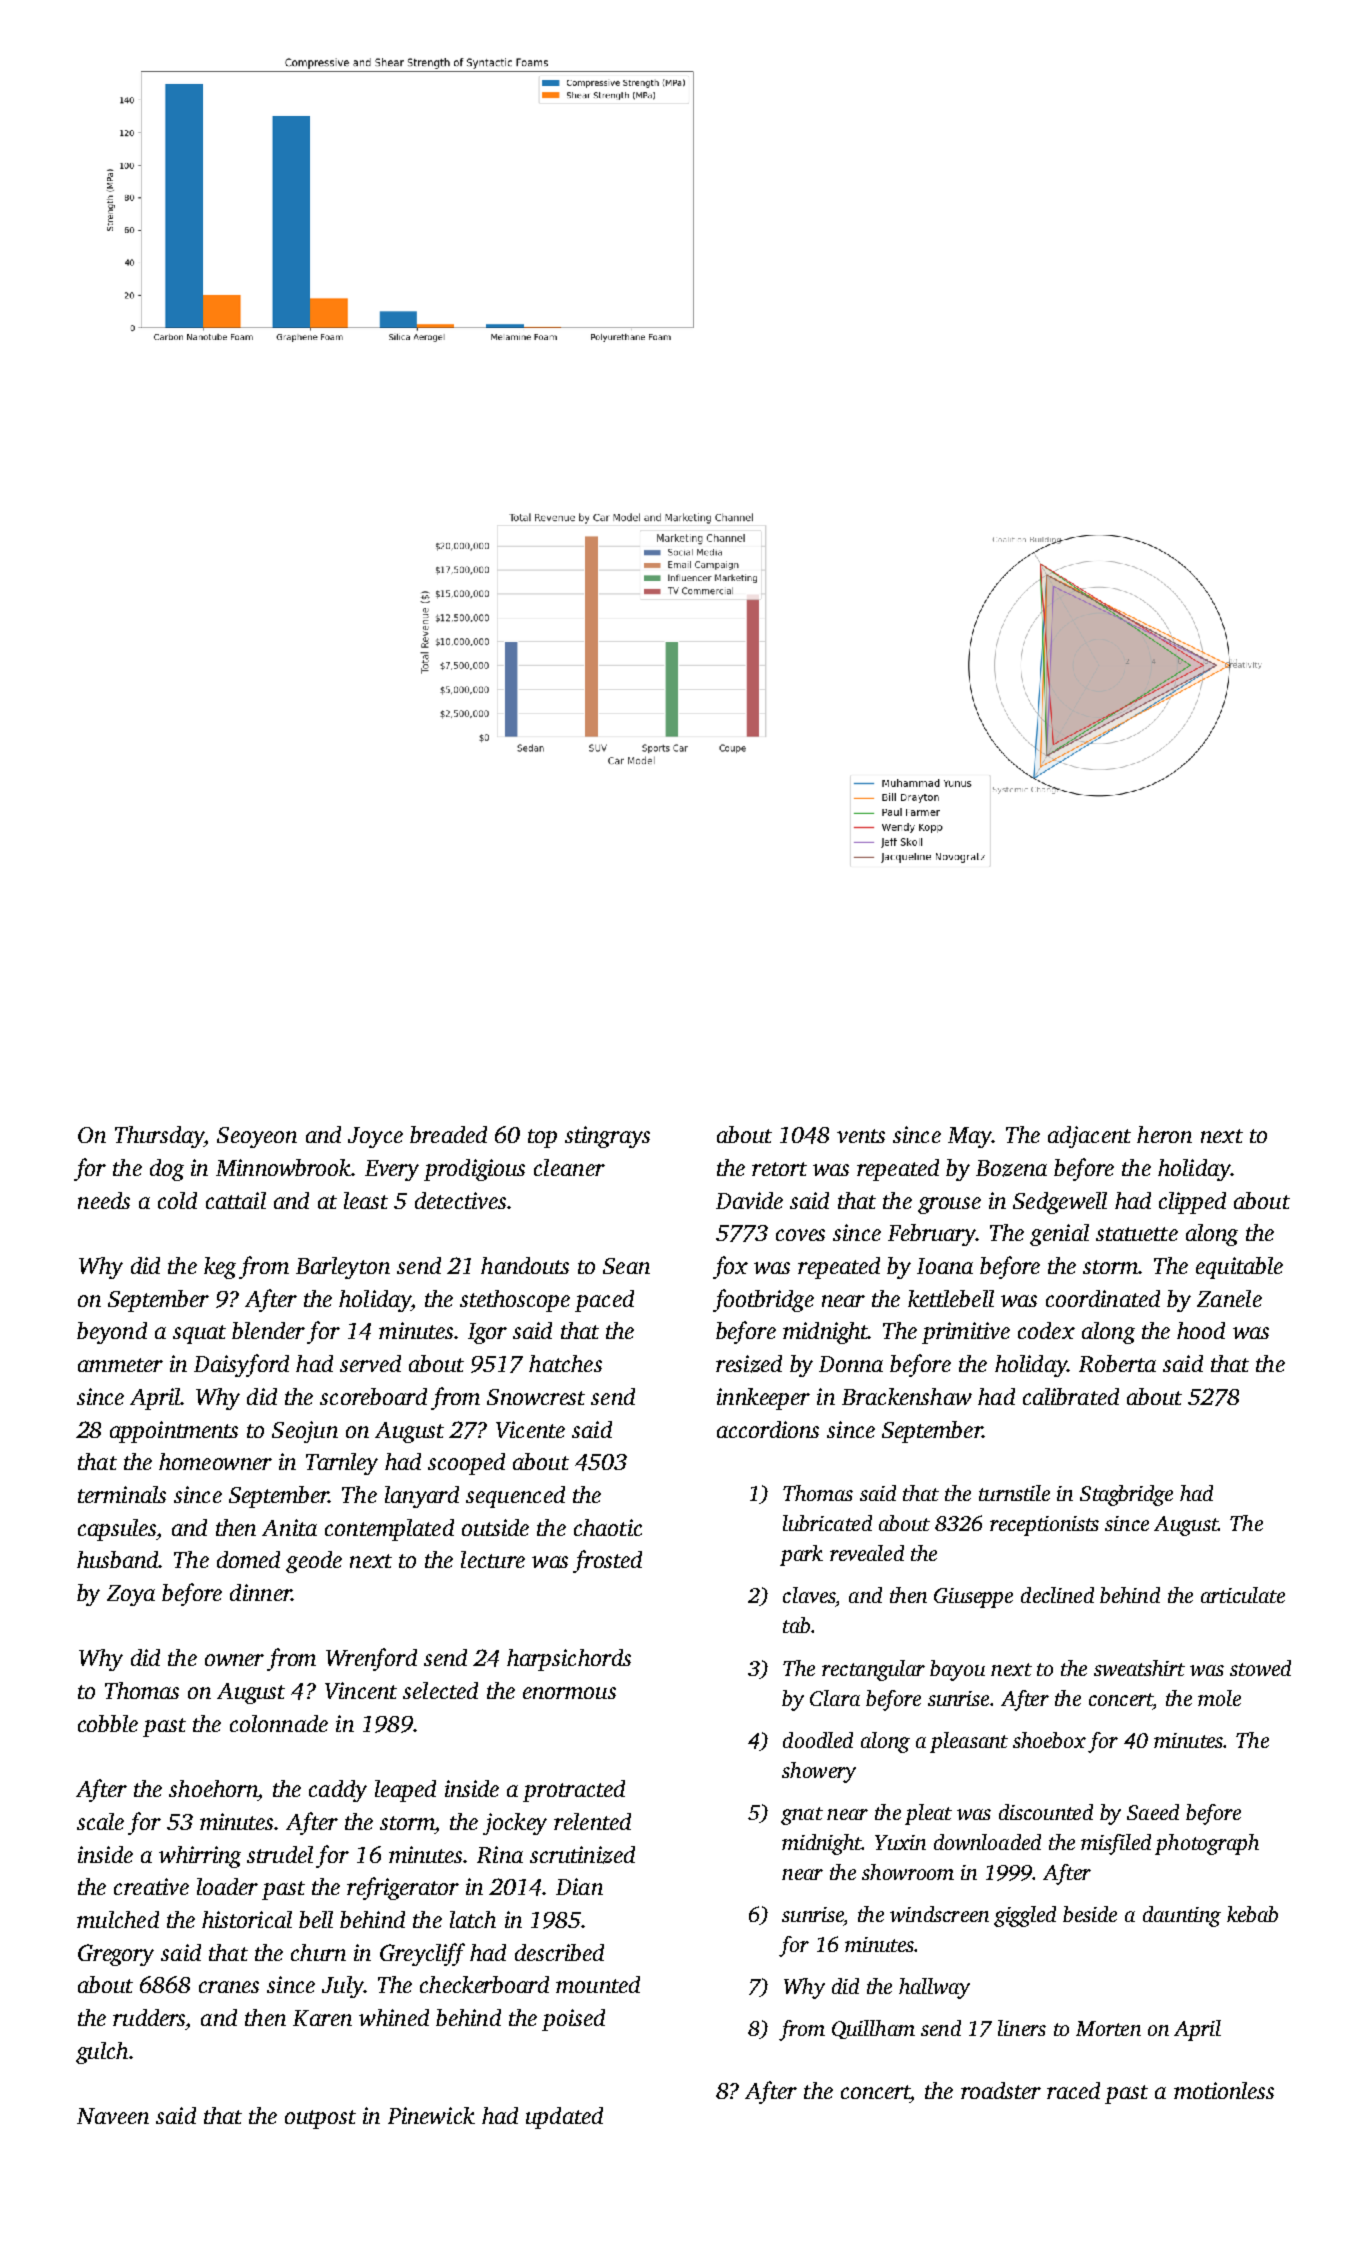 This page has height=2258, width=1371. Describe the element at coordinates (373, 1396) in the page. I see `scoreboard` at that location.
